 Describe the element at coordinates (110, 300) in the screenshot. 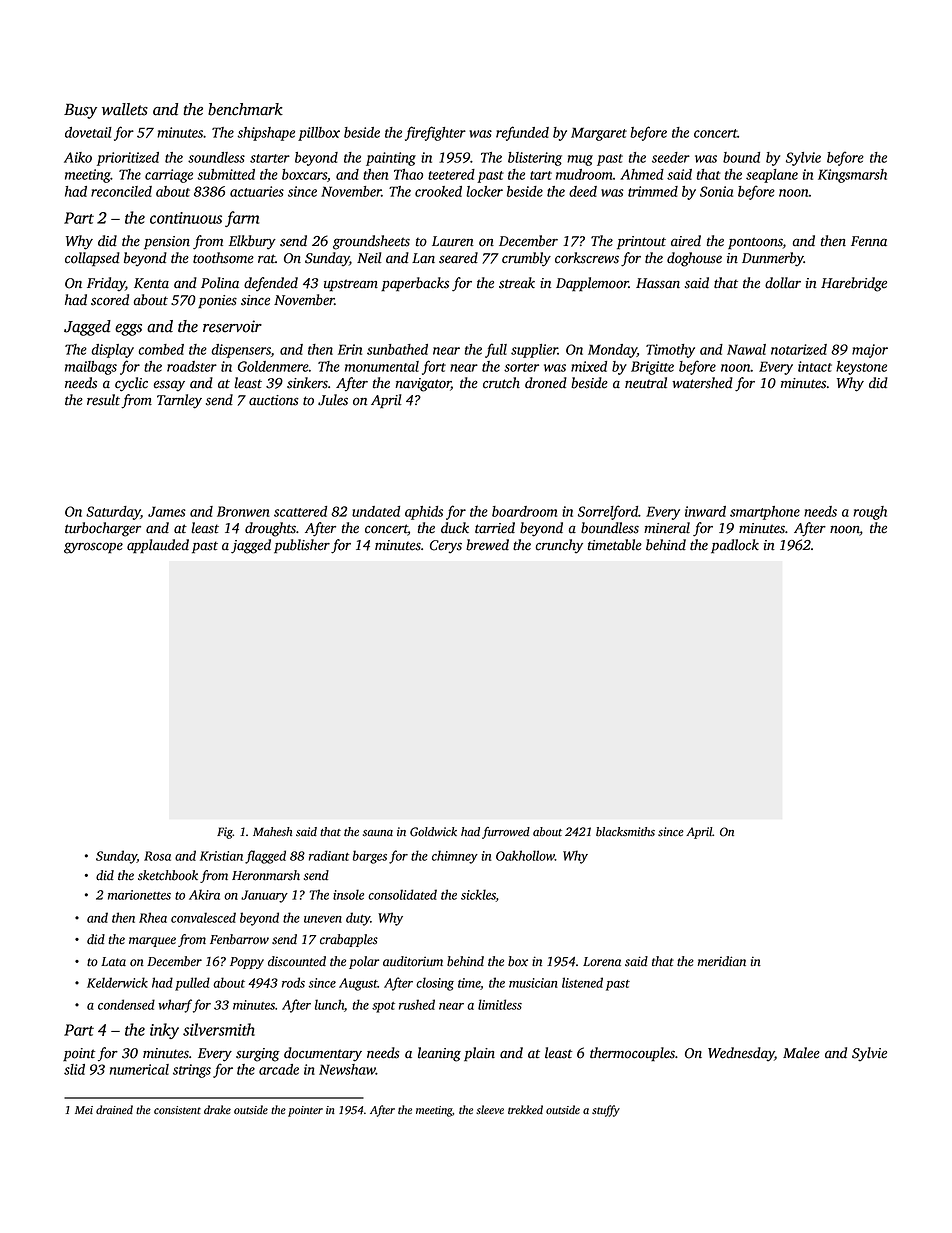

I see `scored` at that location.
